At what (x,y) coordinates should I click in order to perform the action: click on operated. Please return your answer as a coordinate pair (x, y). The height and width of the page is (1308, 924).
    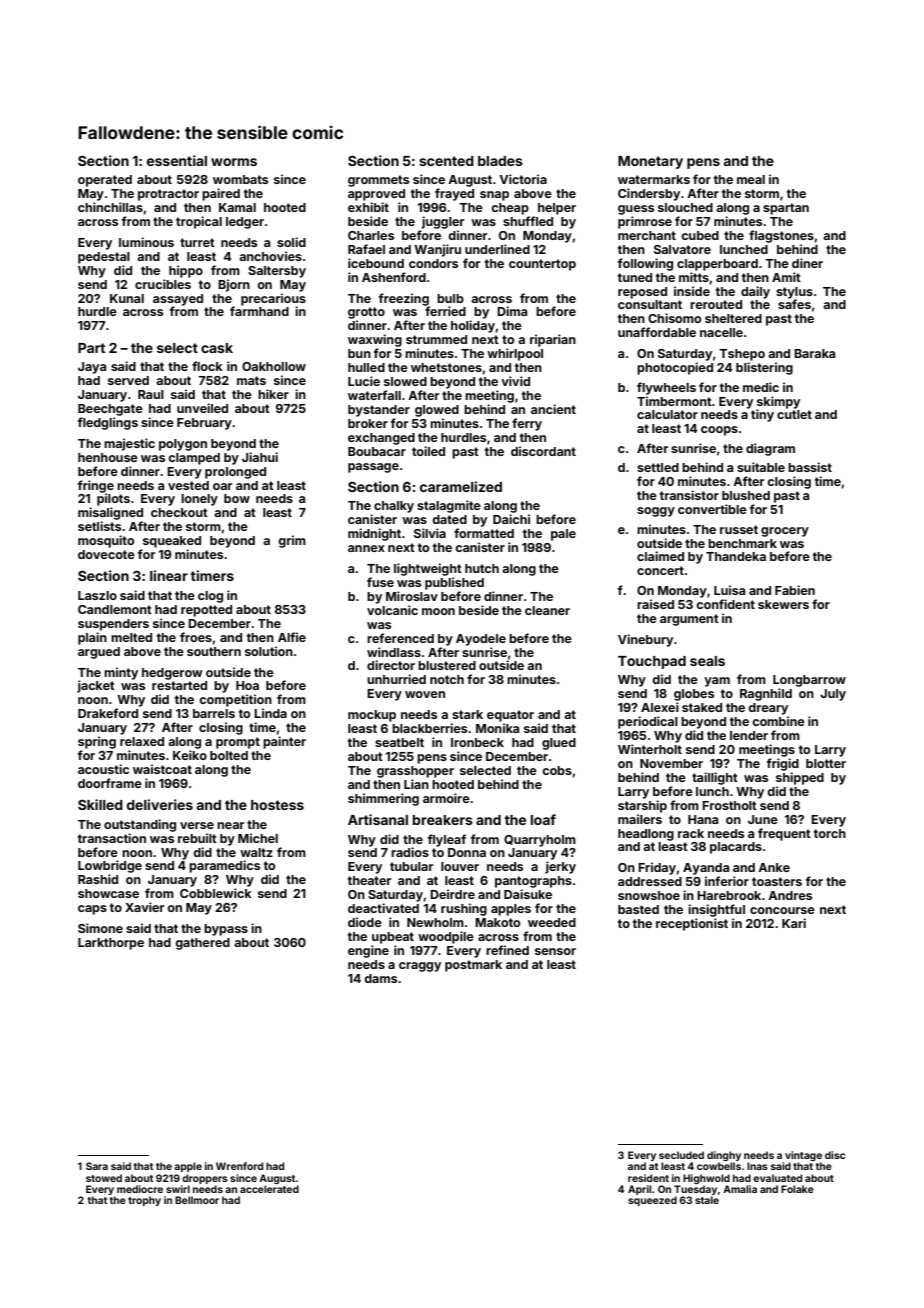
    Looking at the image, I should click on (105, 181).
